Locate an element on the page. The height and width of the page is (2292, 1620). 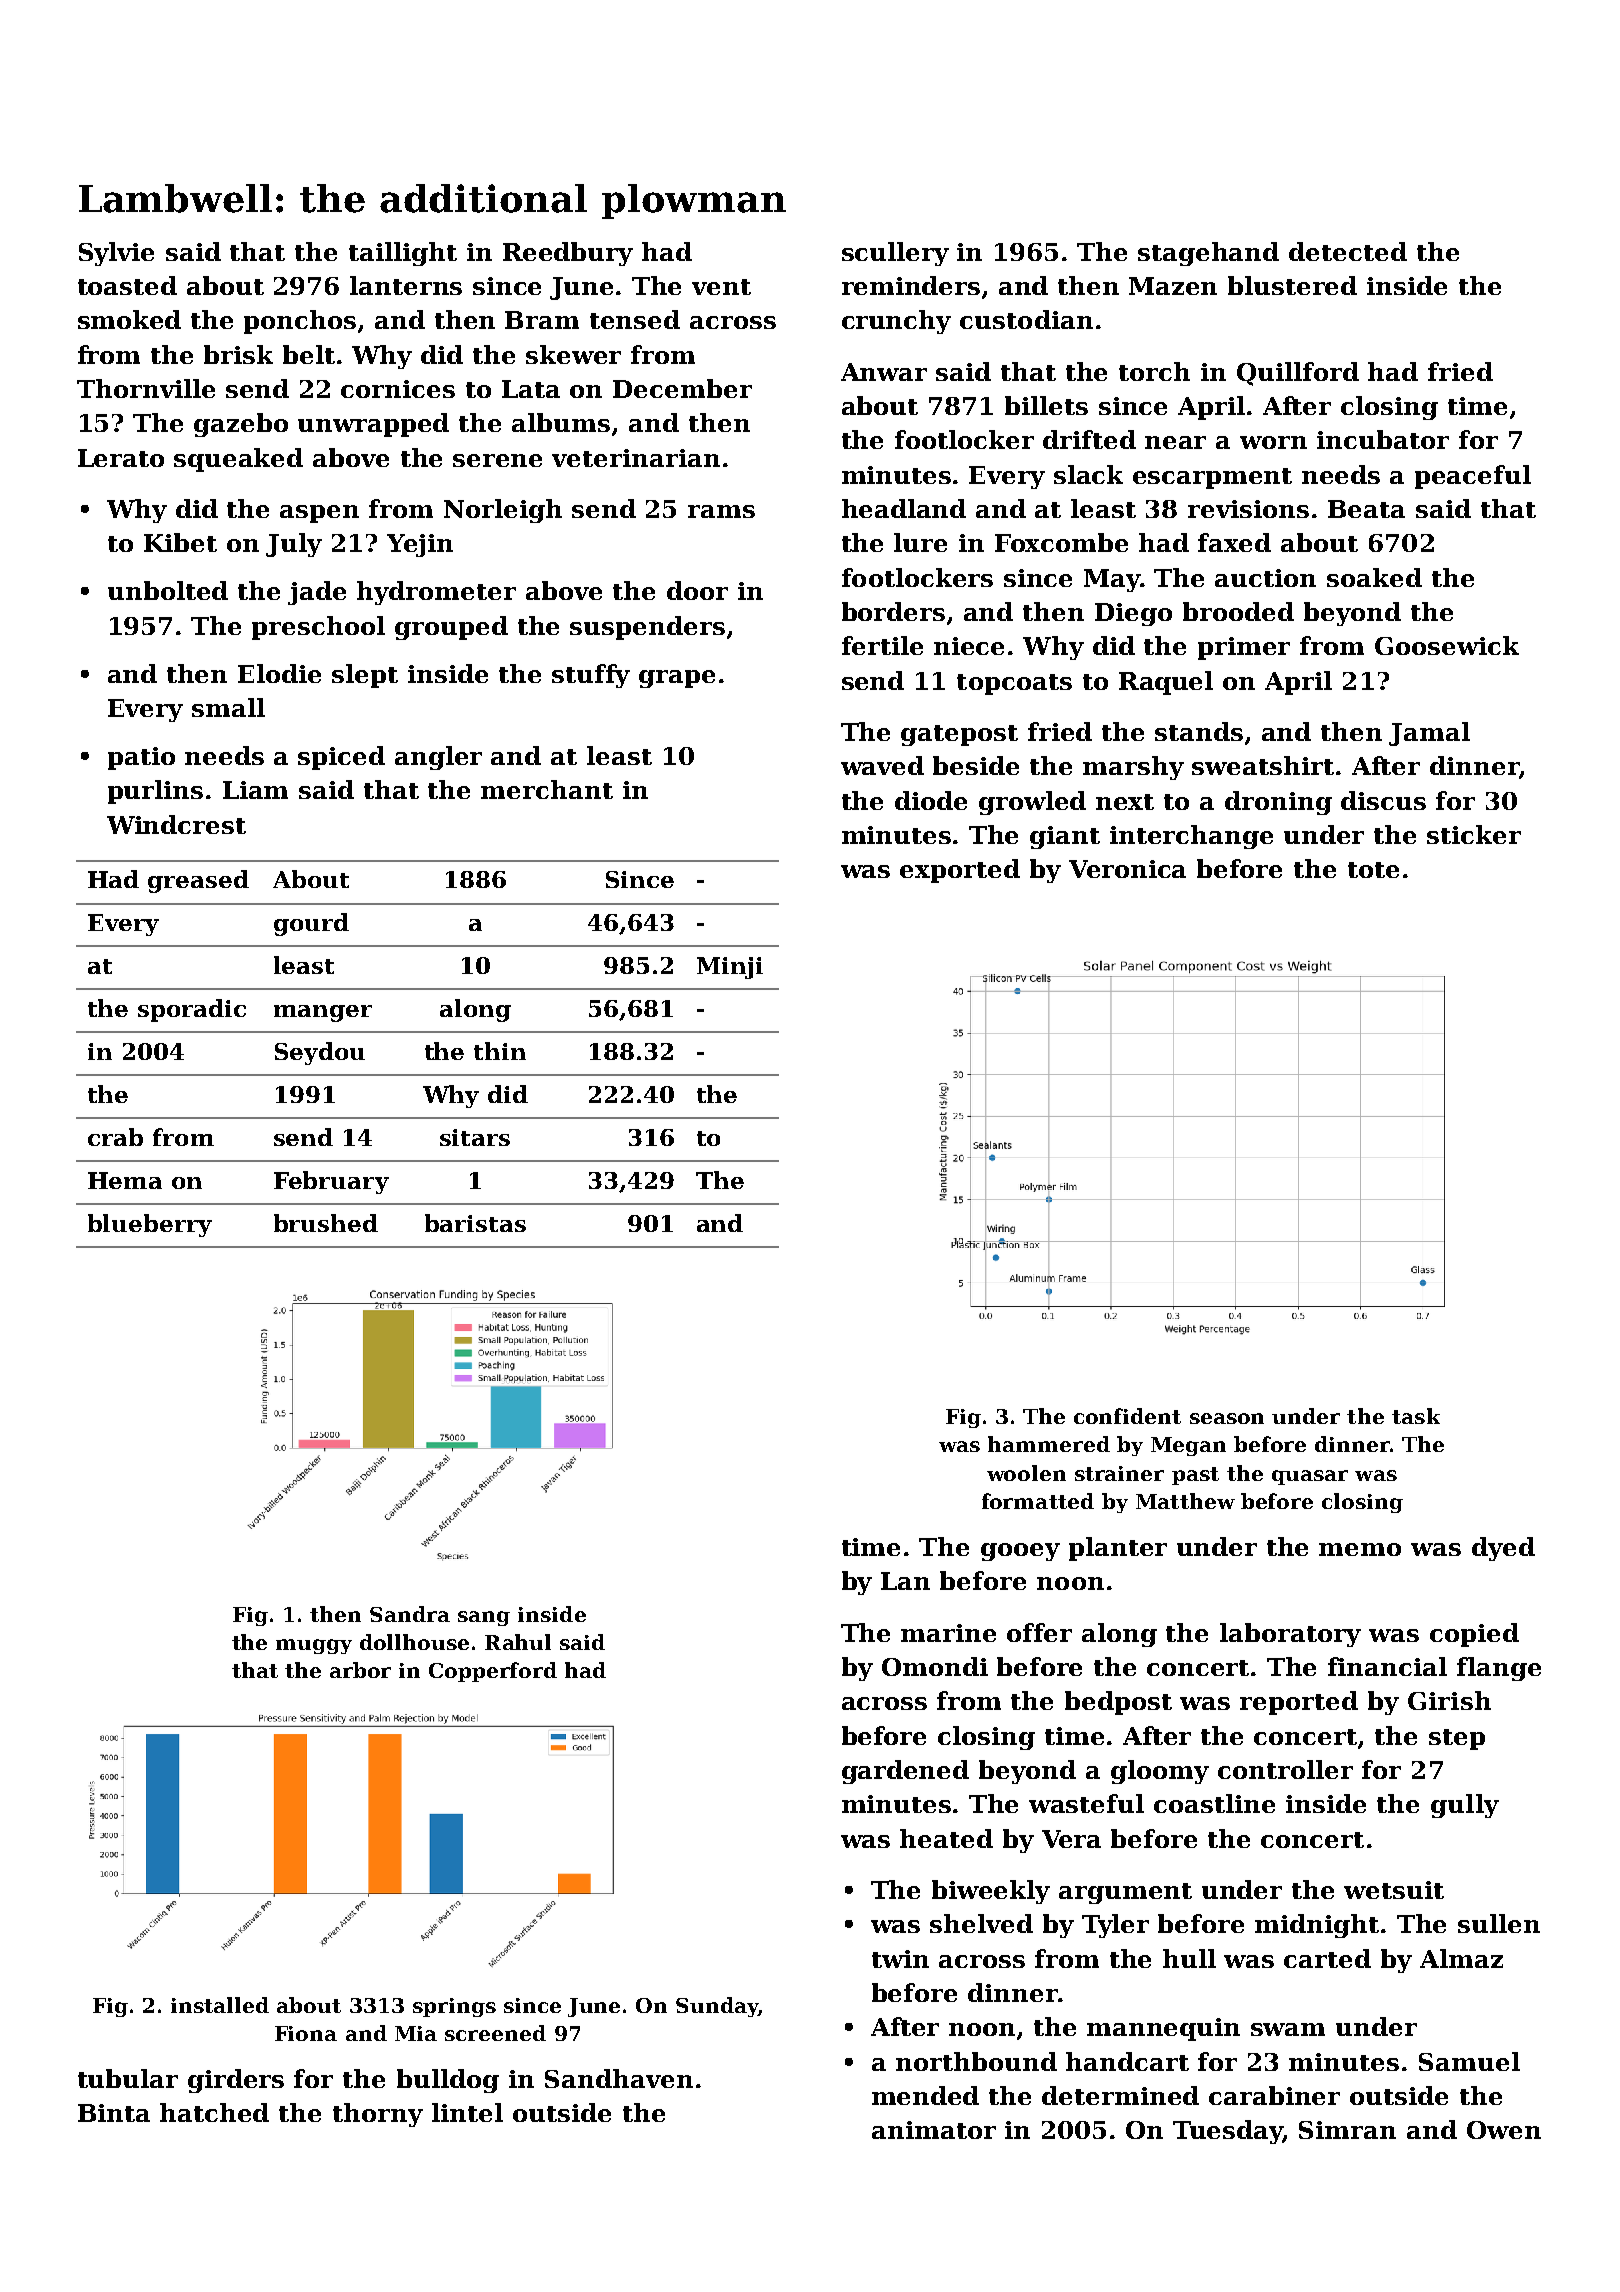
arbor is located at coordinates (360, 1670).
